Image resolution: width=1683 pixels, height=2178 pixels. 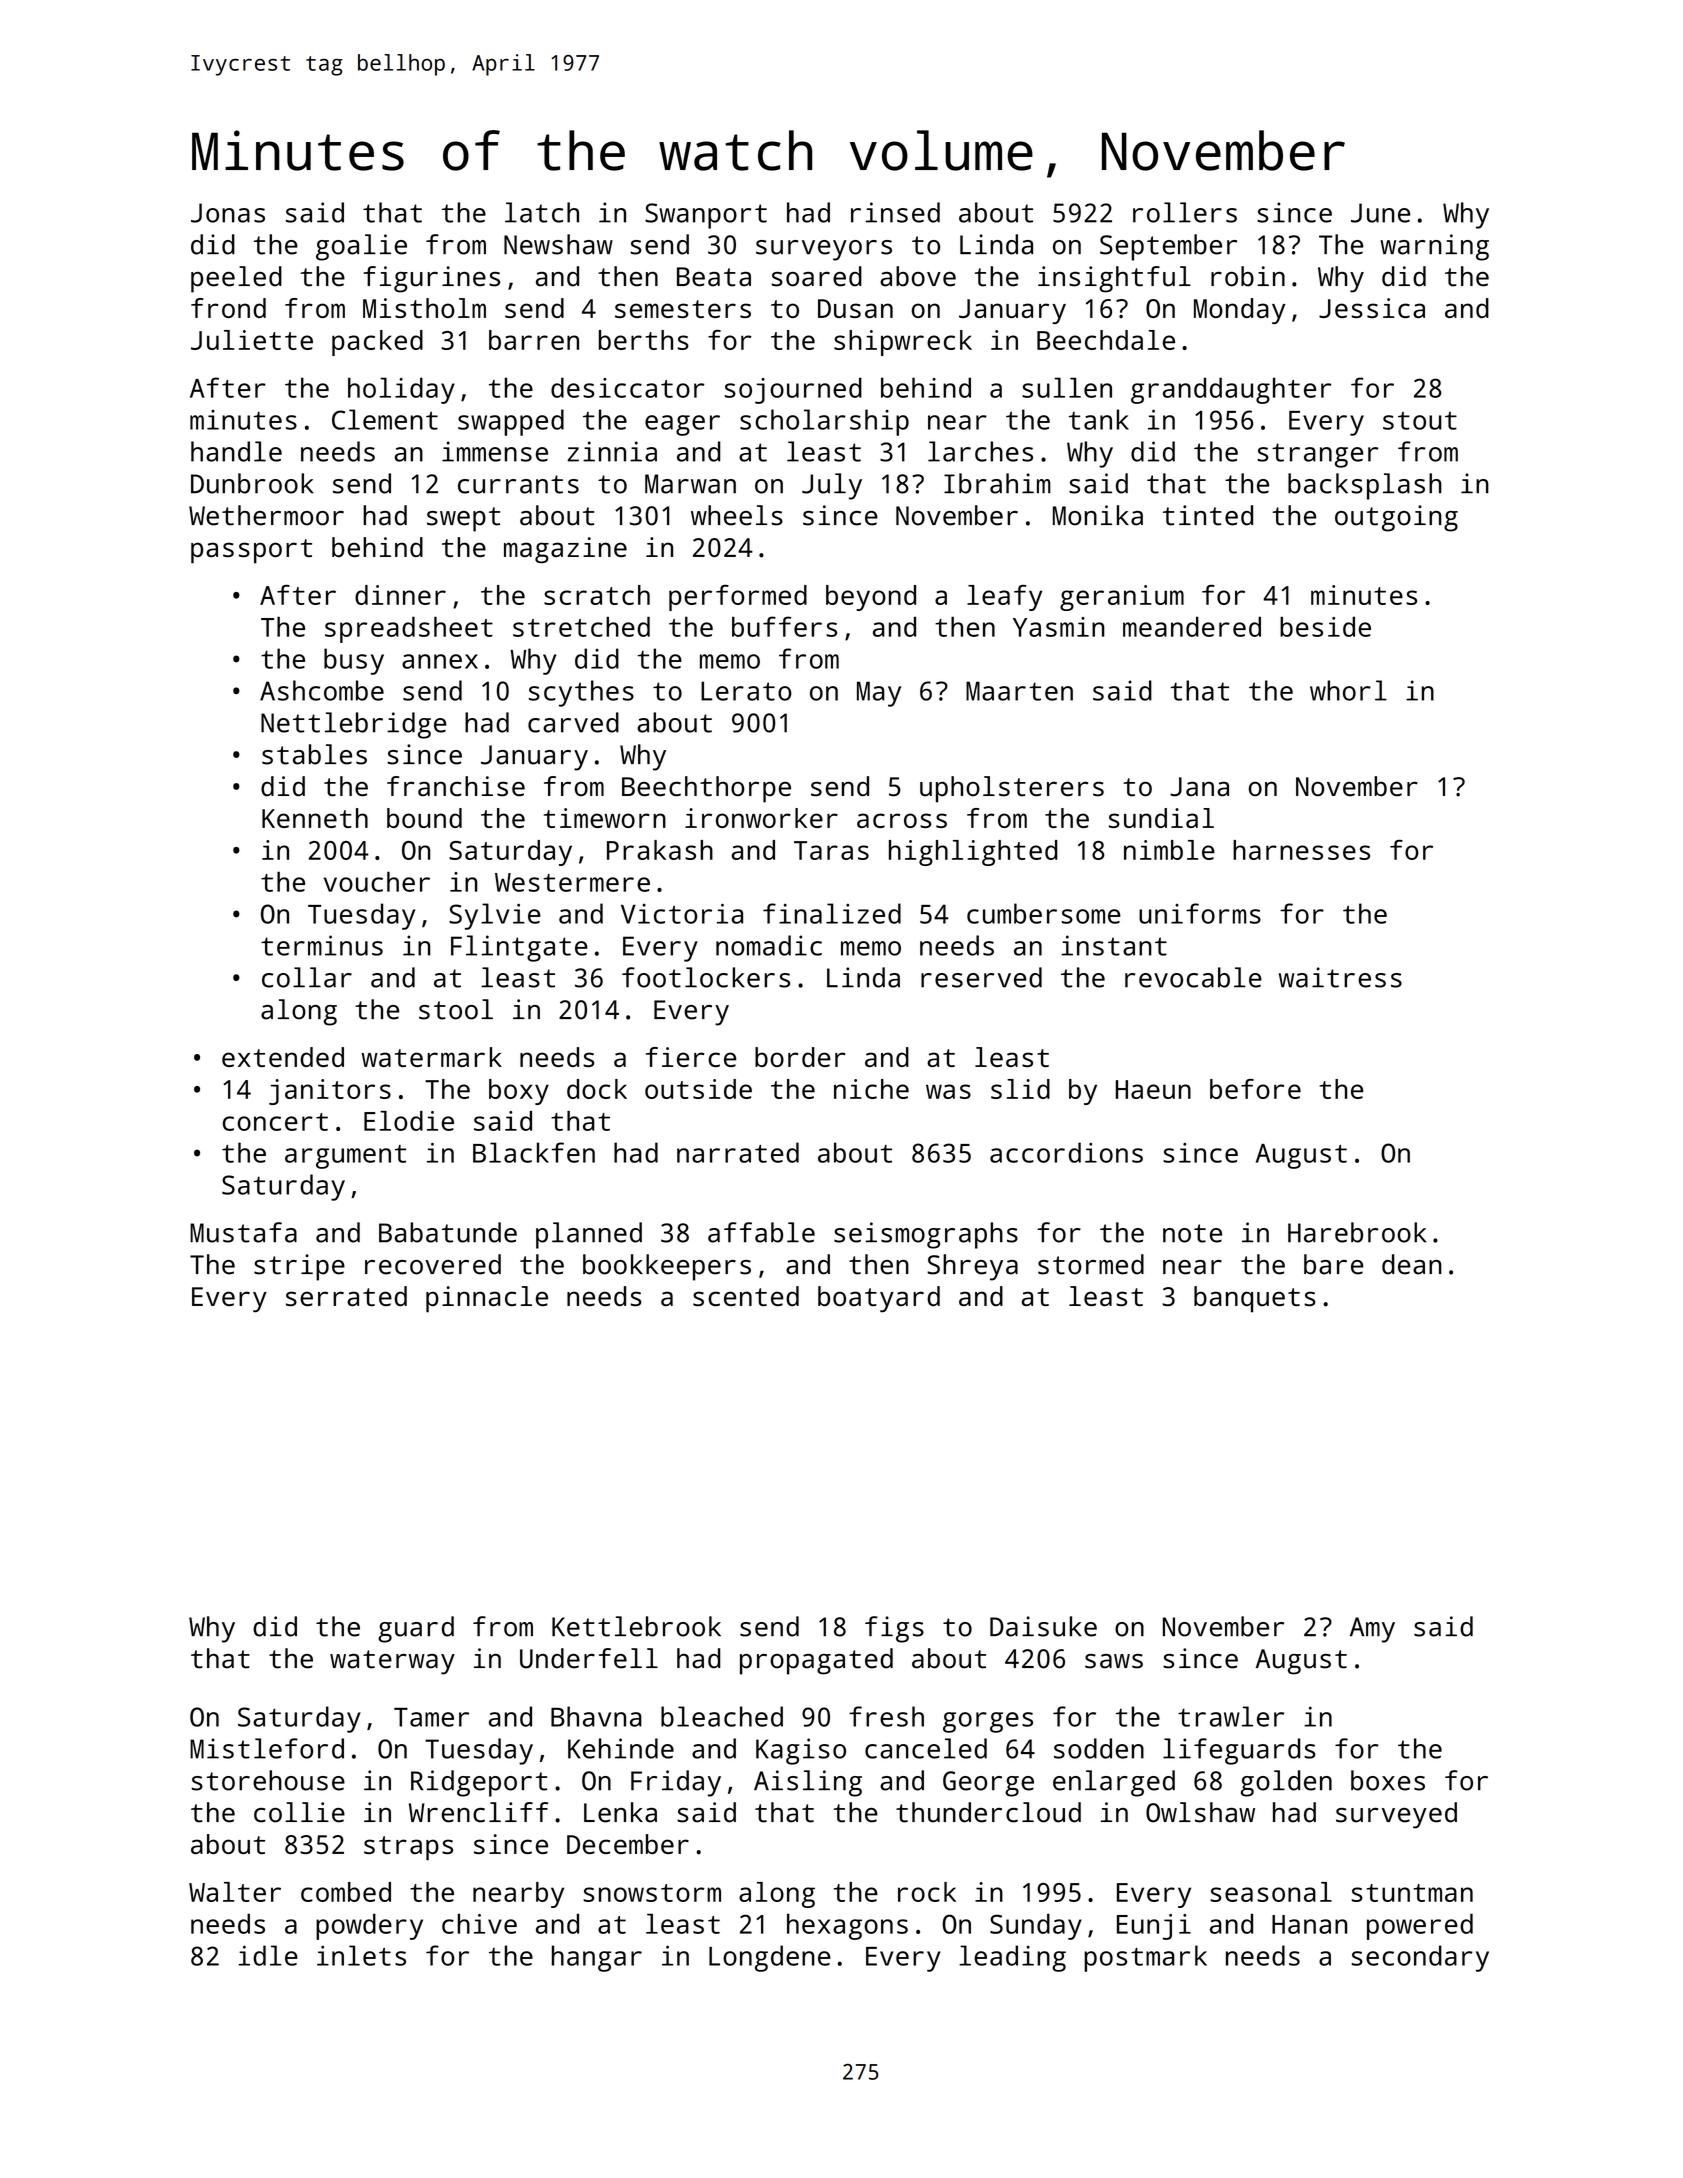 I want to click on Longdene, so click(x=770, y=1958).
